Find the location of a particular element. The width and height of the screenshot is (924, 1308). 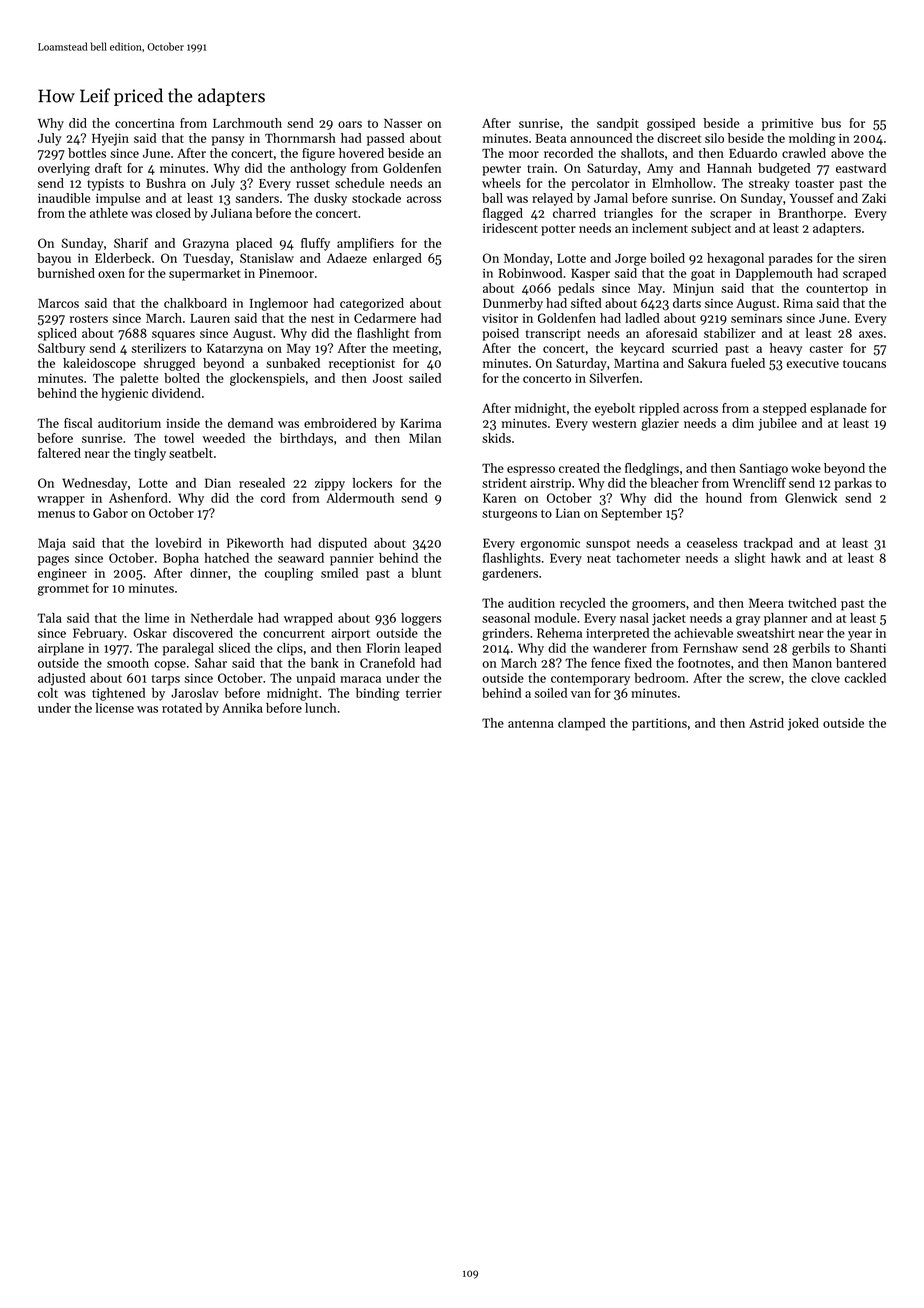

Annika is located at coordinates (242, 708).
